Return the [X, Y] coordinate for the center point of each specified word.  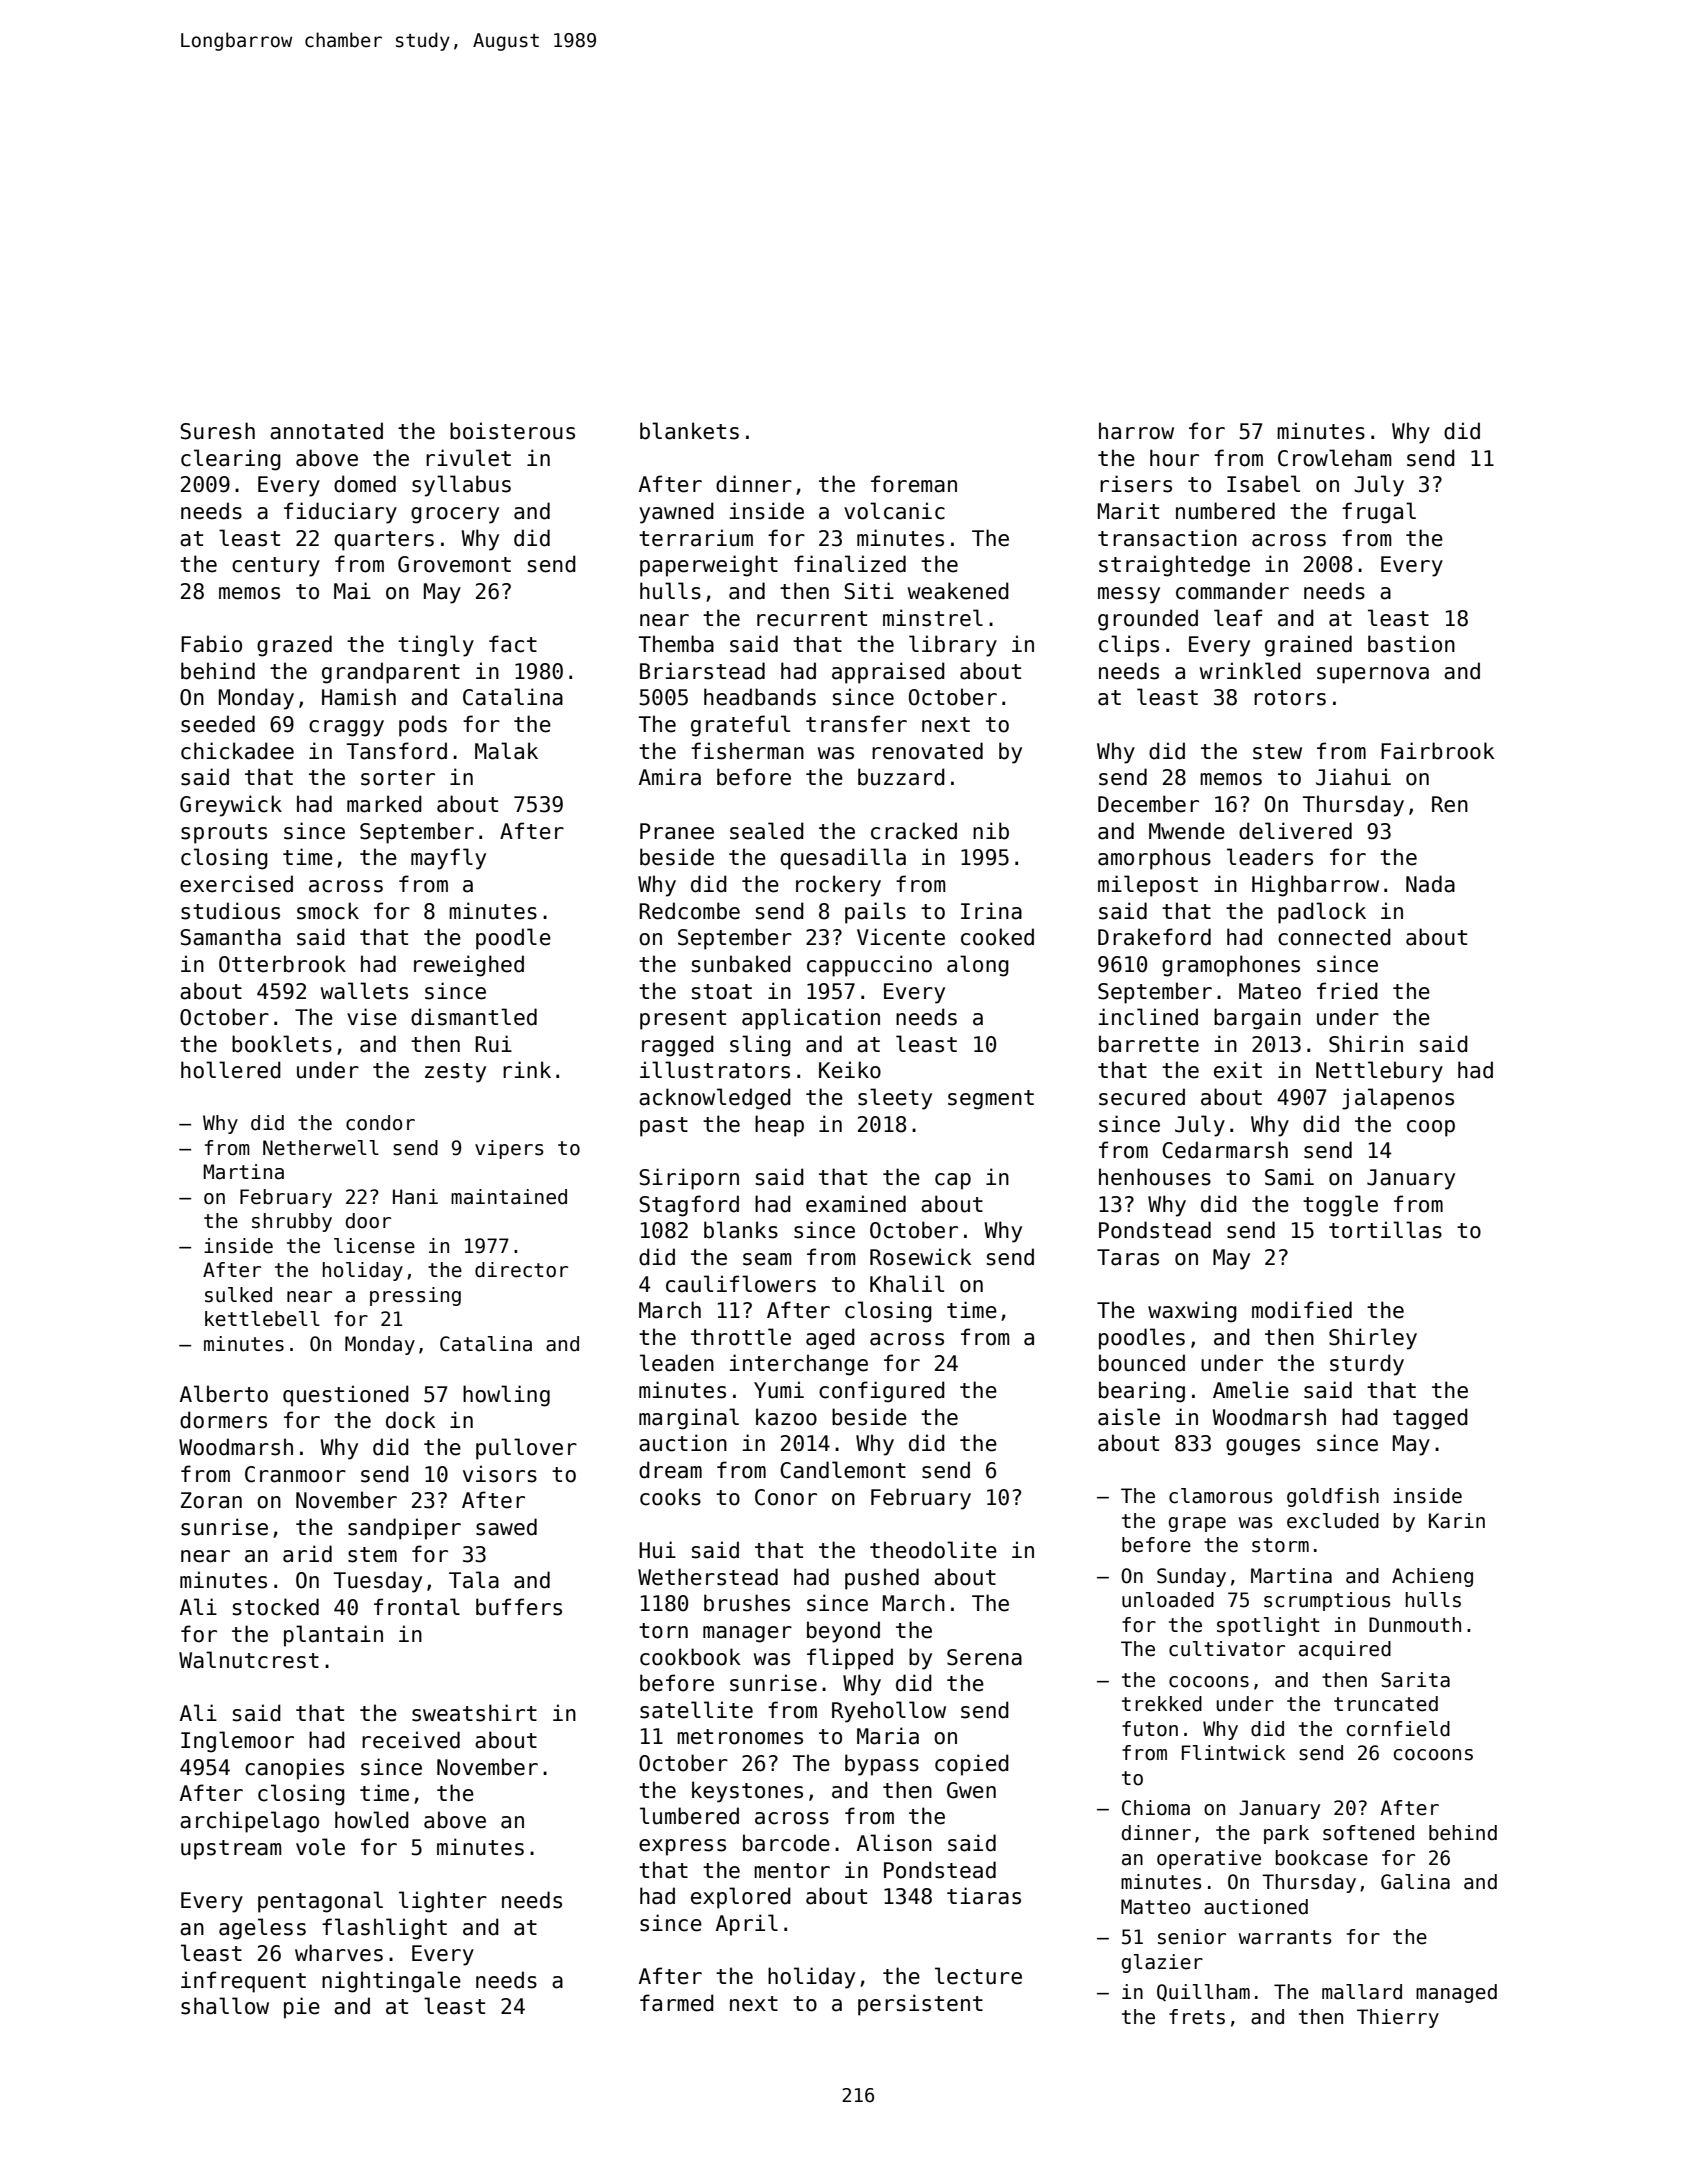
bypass [882, 1765]
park [1286, 1834]
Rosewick [921, 1257]
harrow [1136, 431]
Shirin [1366, 1044]
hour [1174, 458]
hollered [231, 1070]
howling [506, 1396]
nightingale [391, 1982]
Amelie [1251, 1390]
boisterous [512, 431]
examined [856, 1204]
